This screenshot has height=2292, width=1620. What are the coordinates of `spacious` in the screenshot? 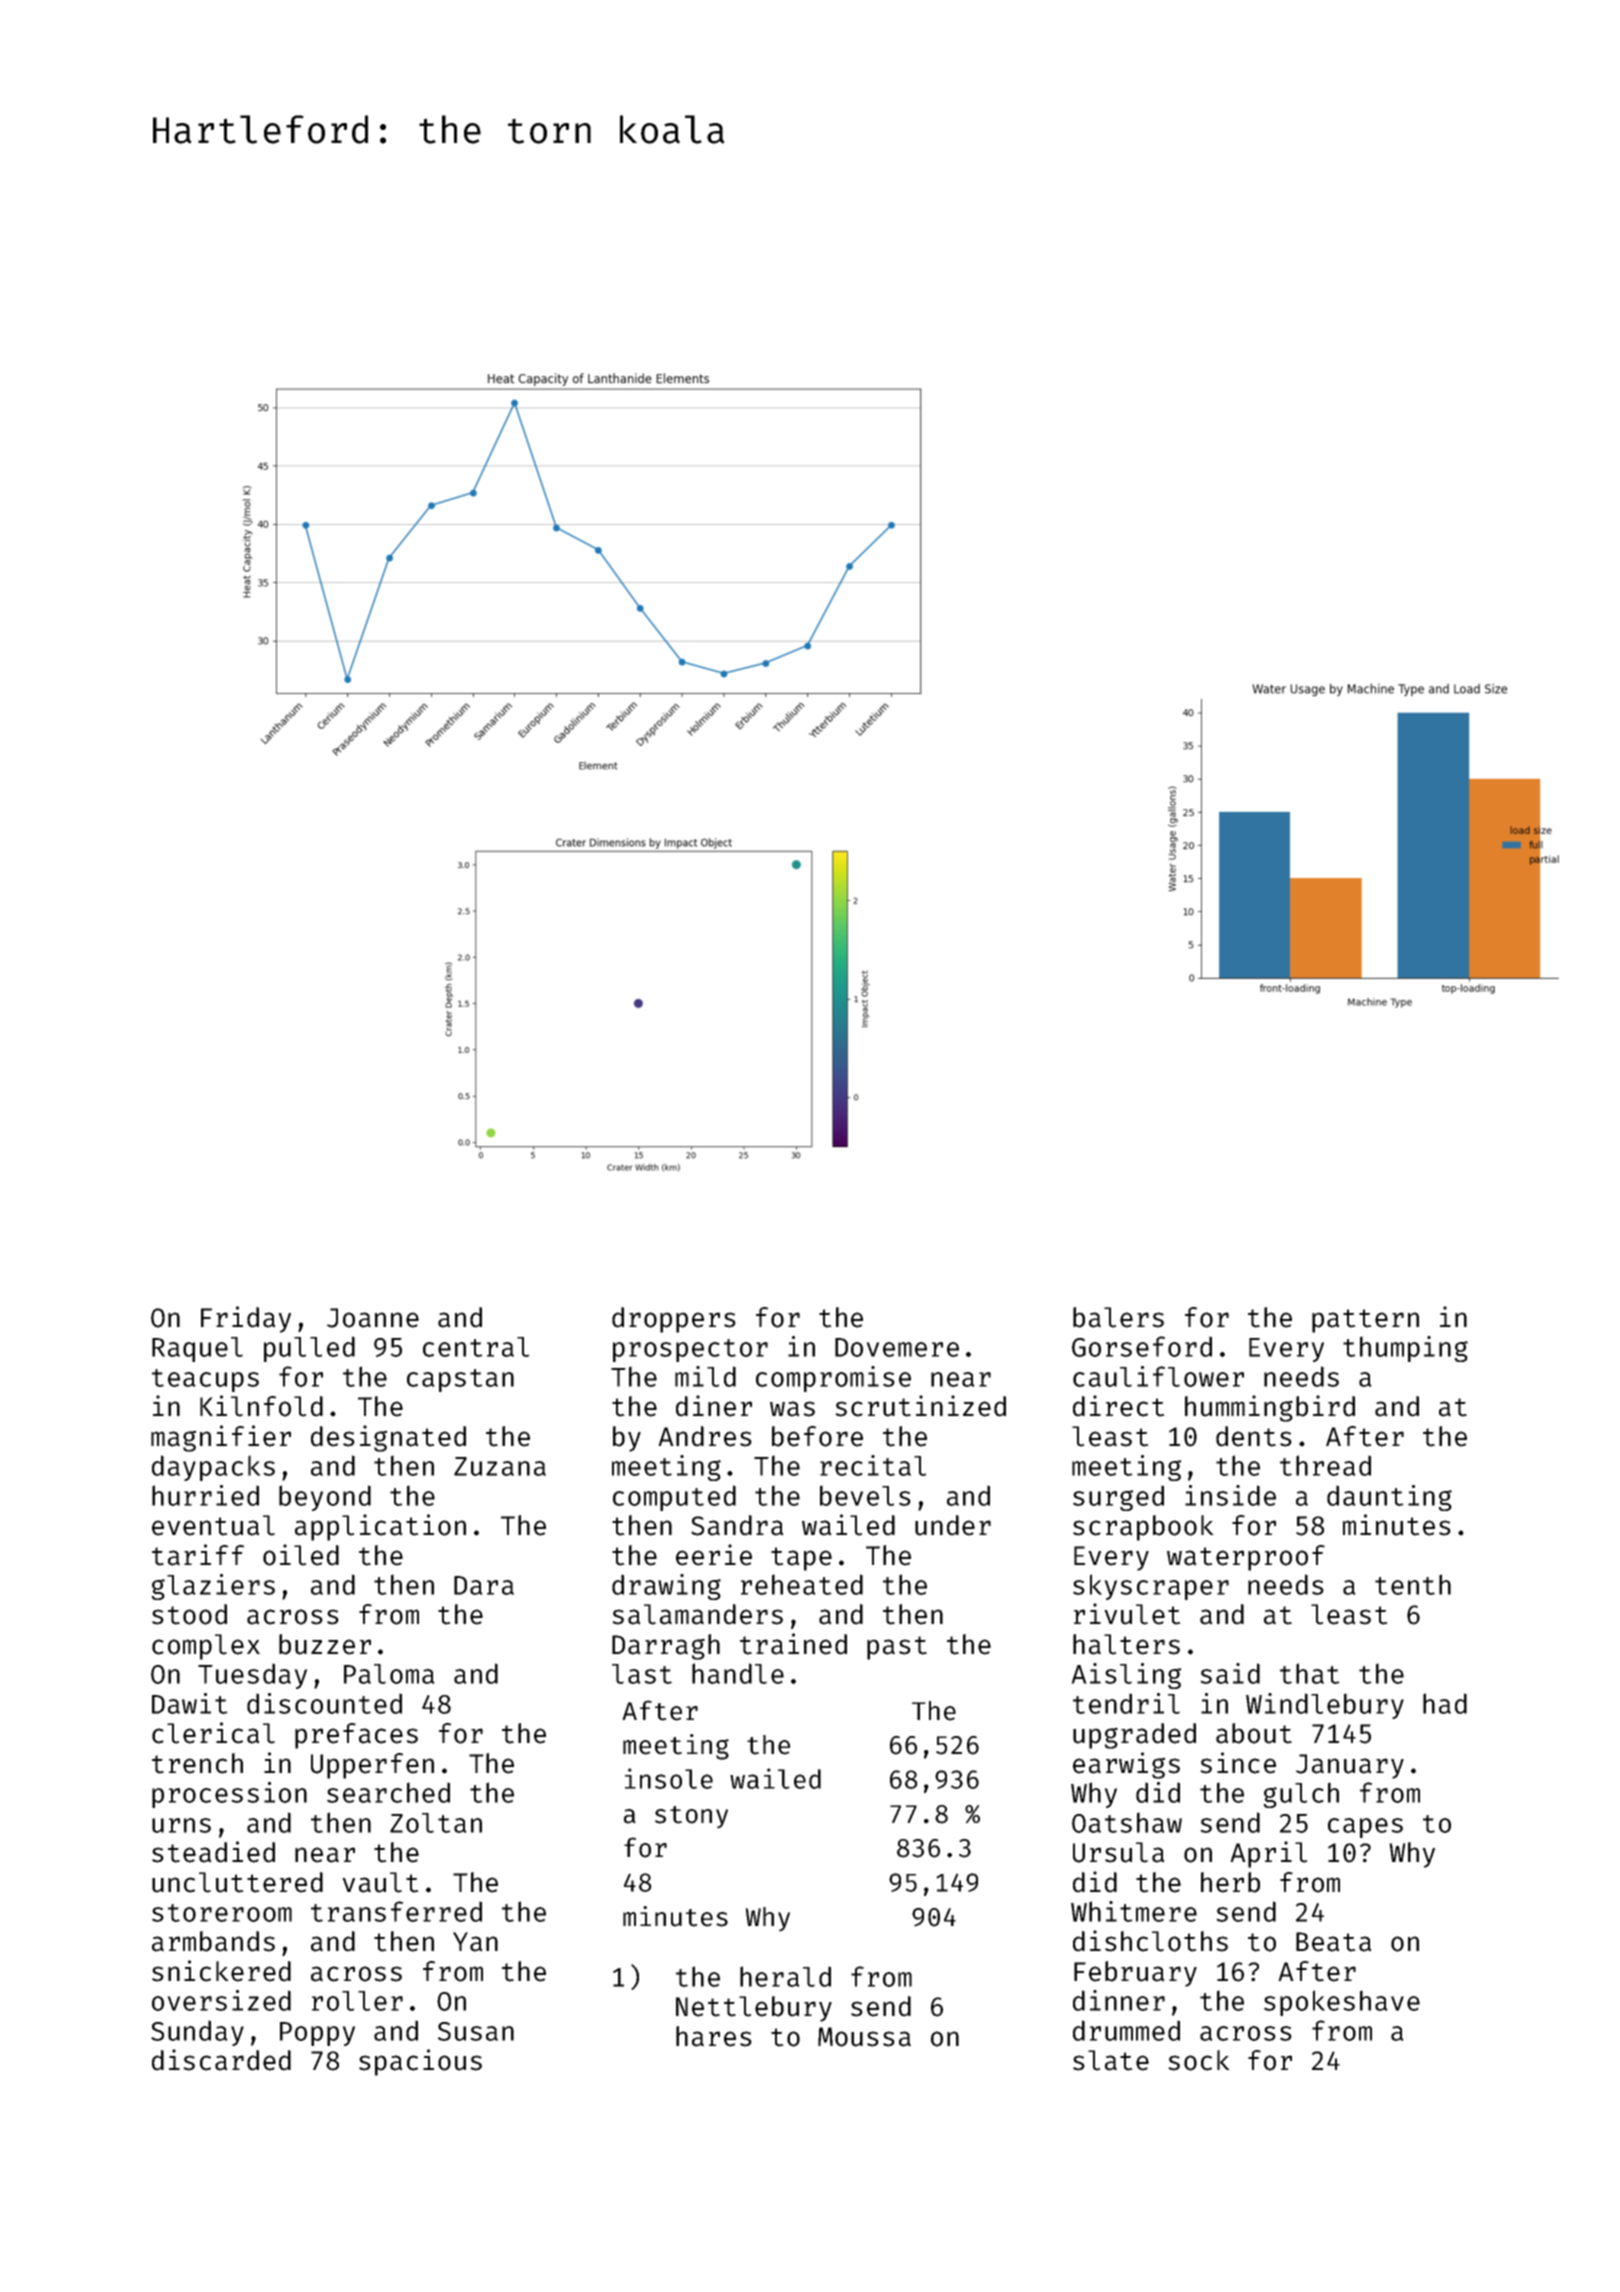 It's located at (420, 2062).
